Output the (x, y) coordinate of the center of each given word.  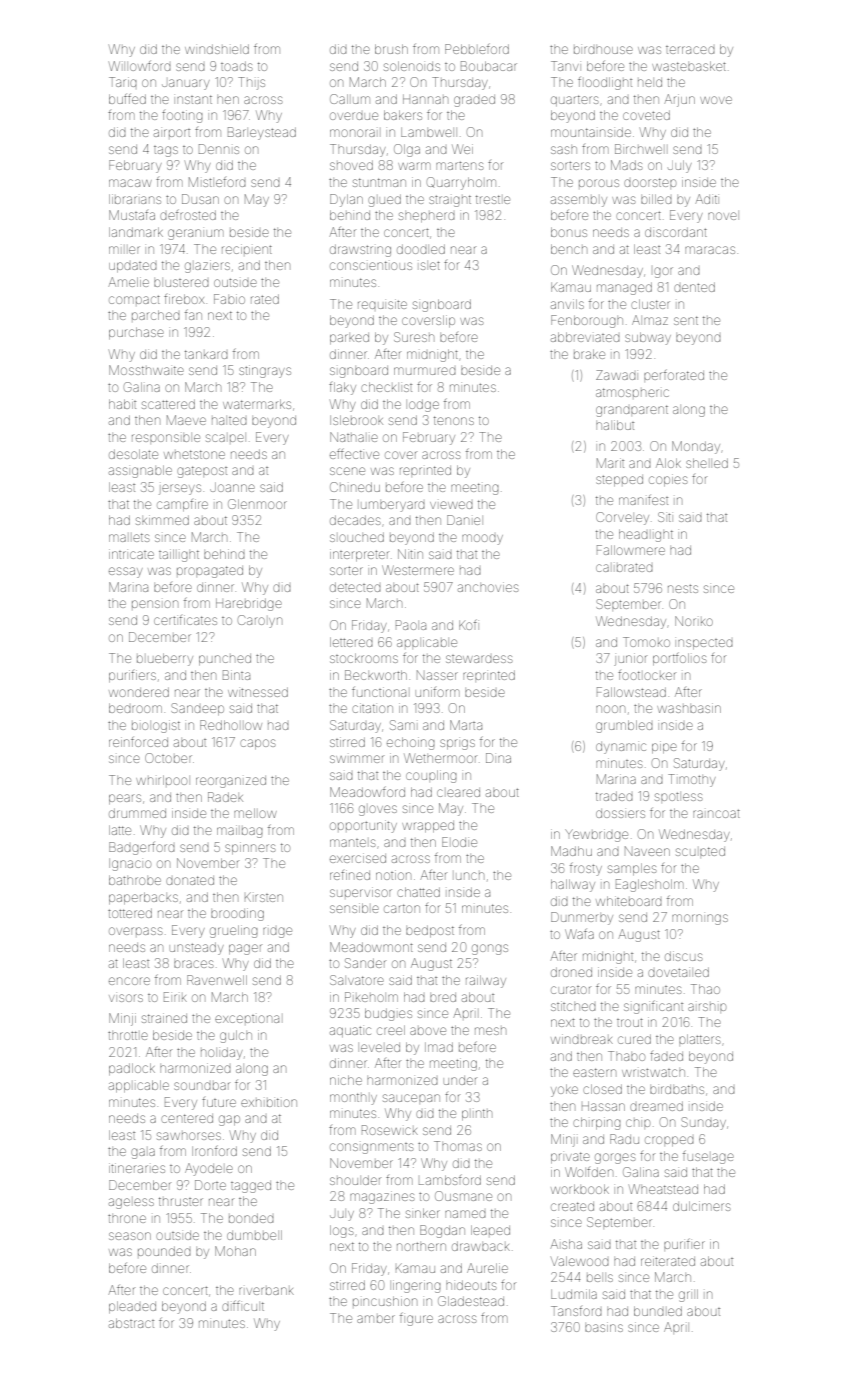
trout (630, 1022)
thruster (181, 1201)
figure (416, 1319)
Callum (350, 99)
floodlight (605, 83)
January (186, 84)
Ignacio (130, 865)
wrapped (428, 826)
